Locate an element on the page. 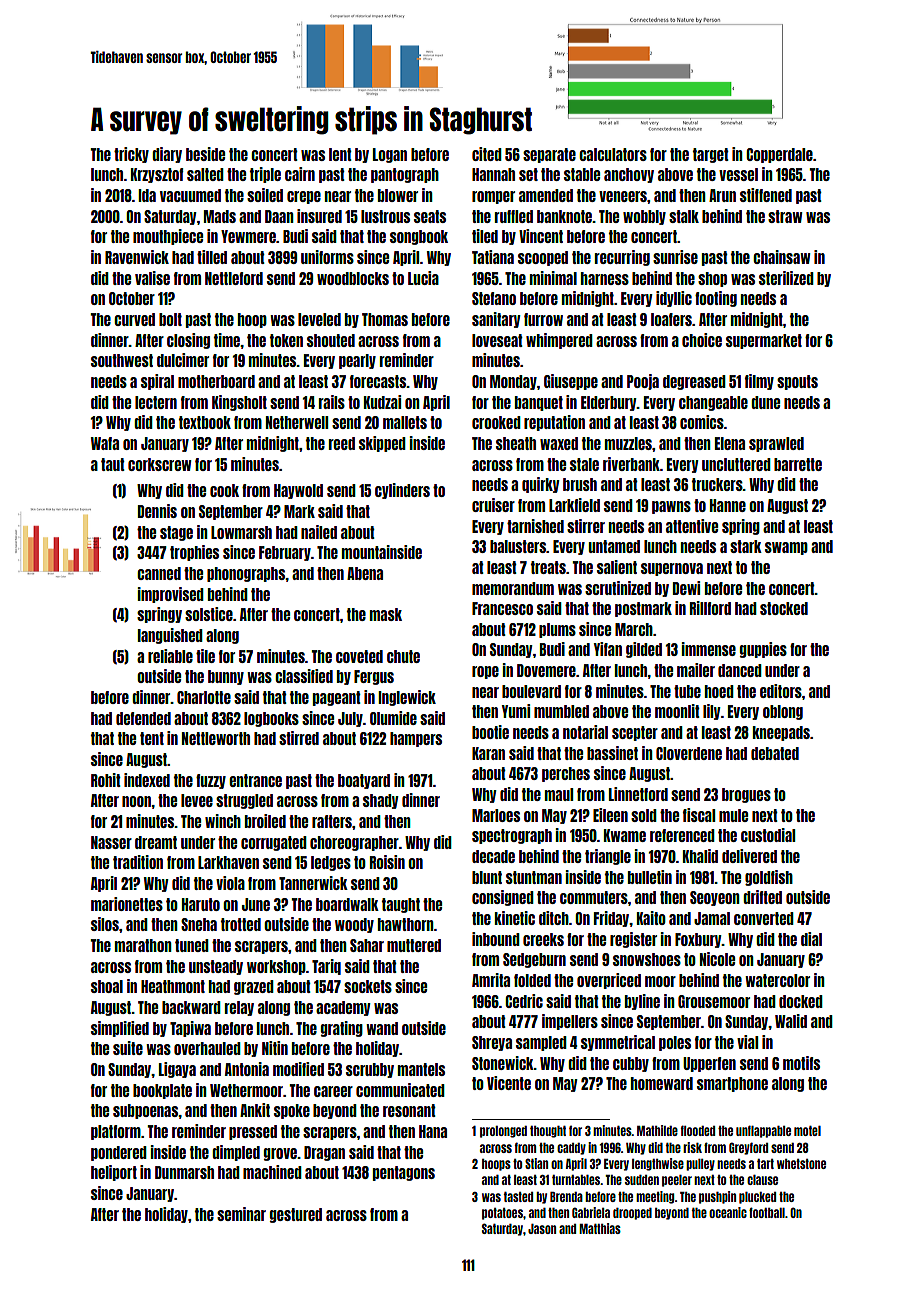 The width and height of the page is (924, 1308). Netherwell is located at coordinates (297, 422).
